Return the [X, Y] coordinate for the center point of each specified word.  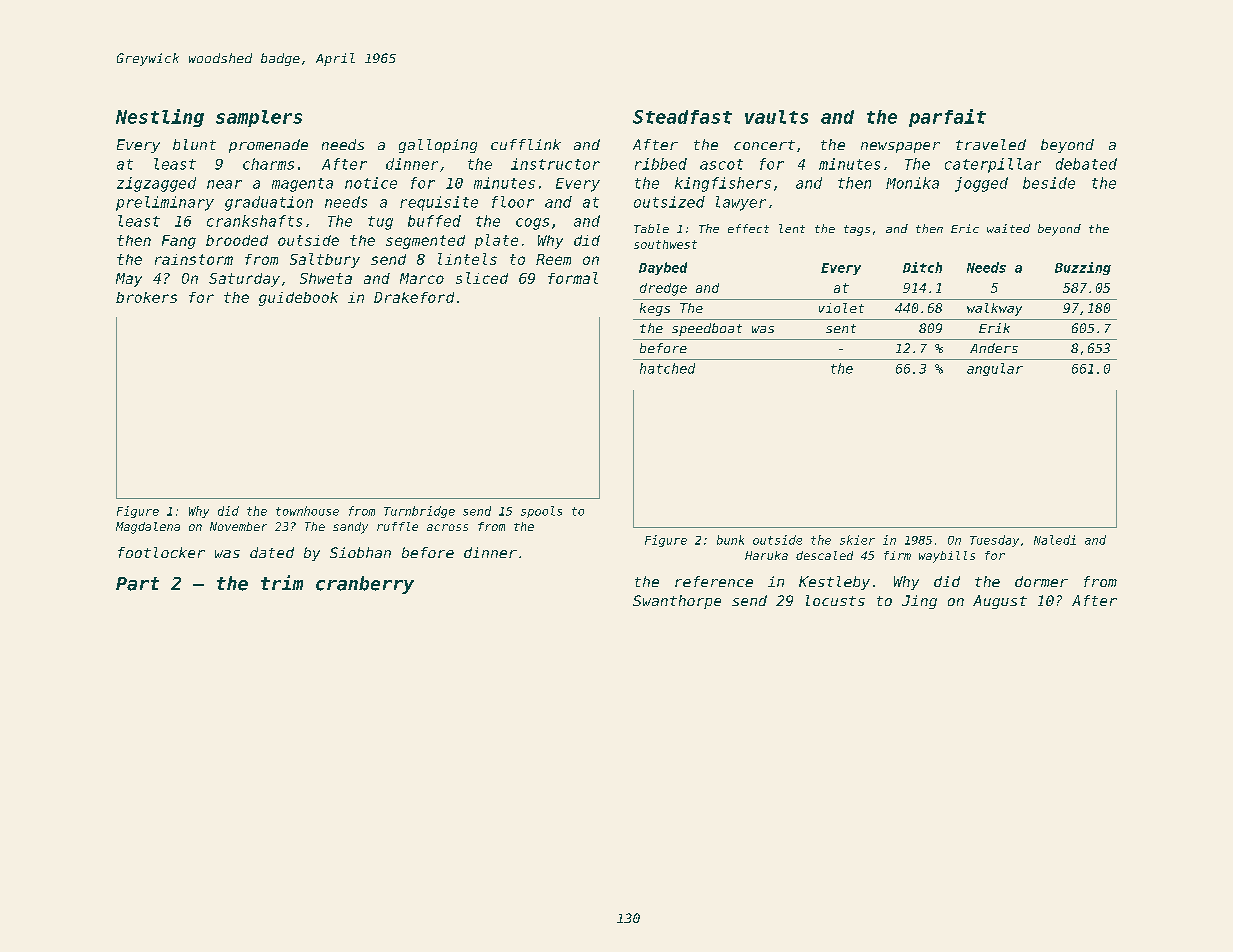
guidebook [298, 299]
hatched [667, 368]
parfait [947, 118]
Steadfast [682, 117]
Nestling [160, 118]
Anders [994, 348]
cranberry [365, 585]
